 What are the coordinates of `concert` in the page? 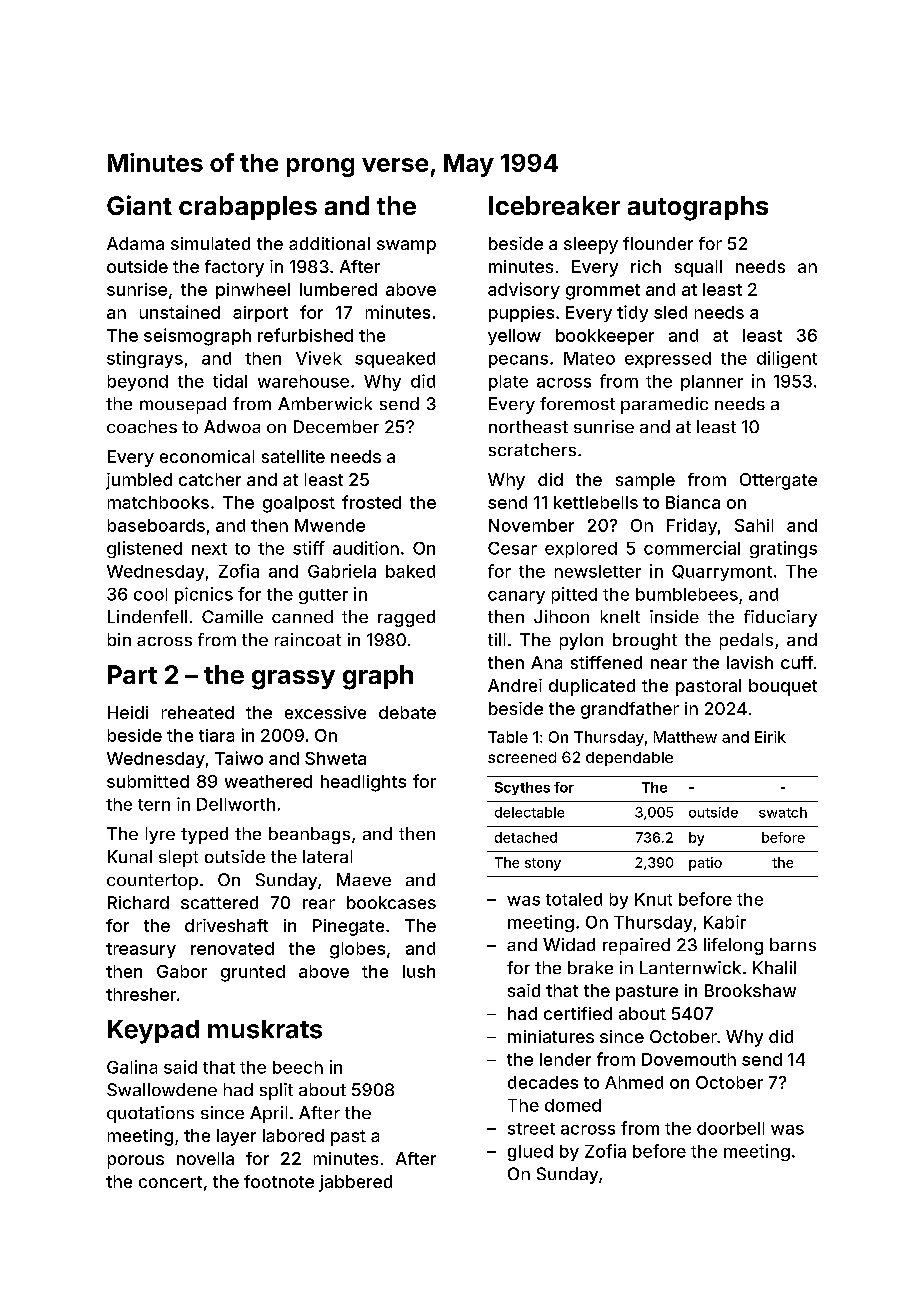 It's located at (170, 1182).
